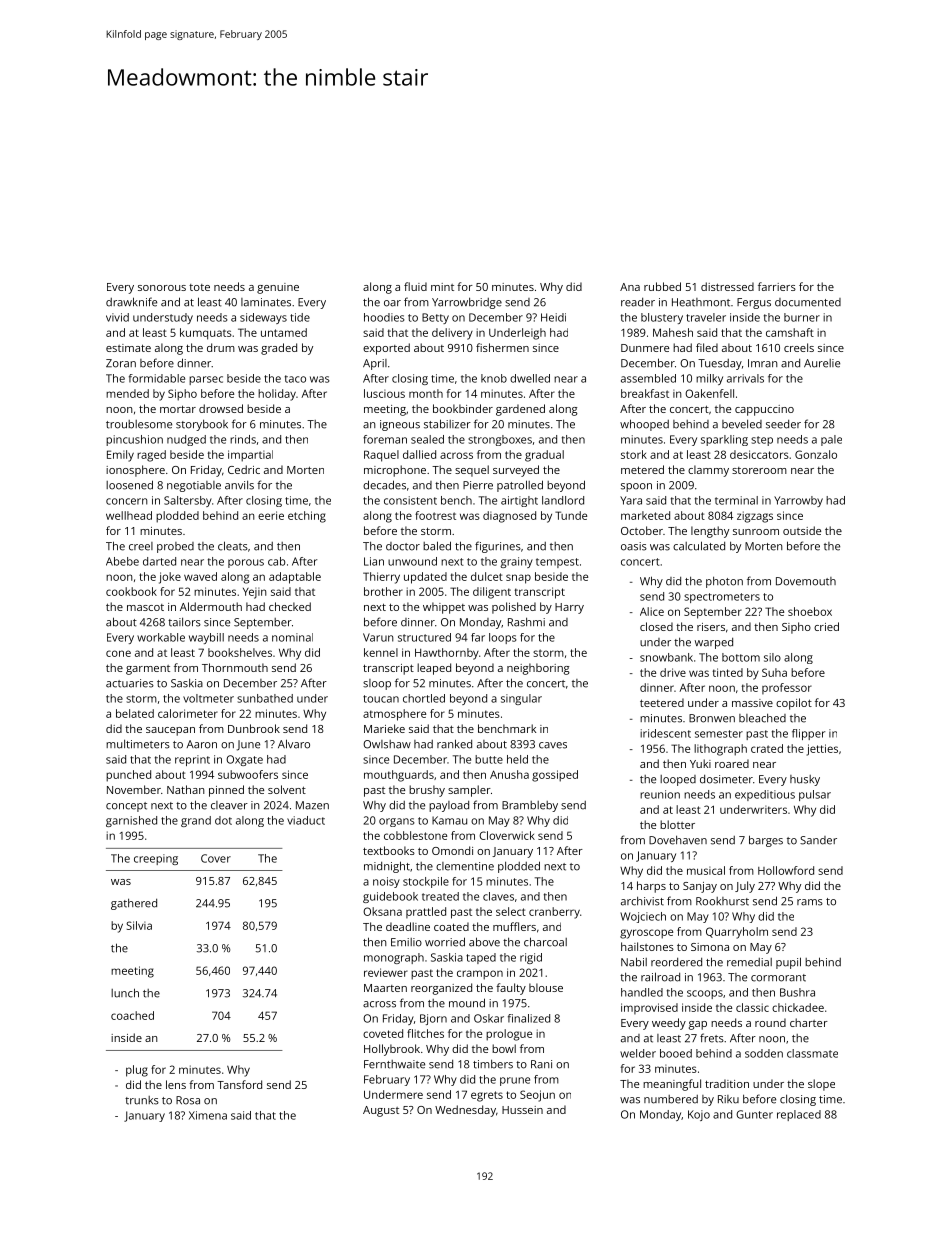 Image resolution: width=952 pixels, height=1233 pixels. I want to click on fluid, so click(415, 286).
